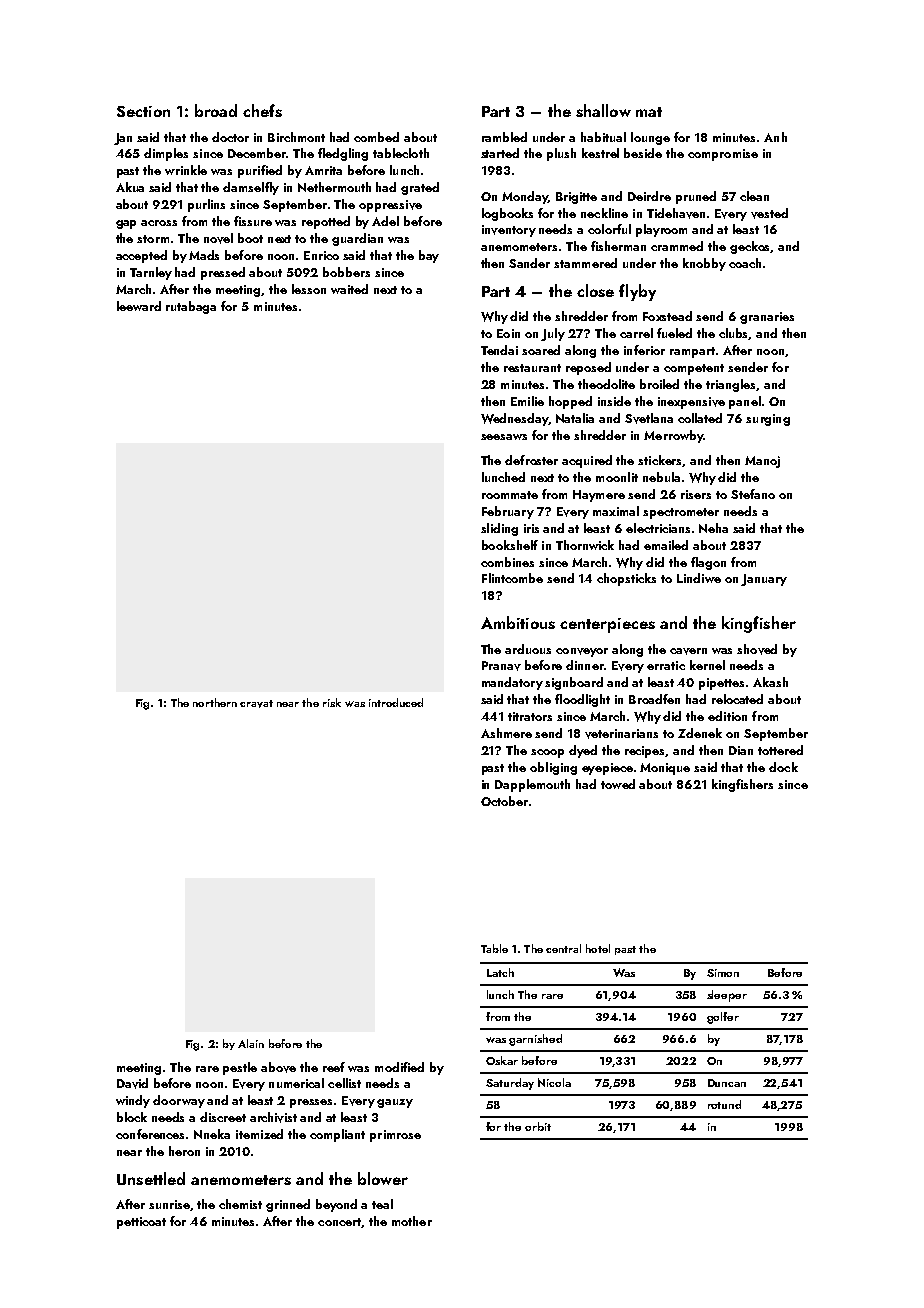 Image resolution: width=924 pixels, height=1308 pixels. I want to click on modified, so click(399, 1067).
